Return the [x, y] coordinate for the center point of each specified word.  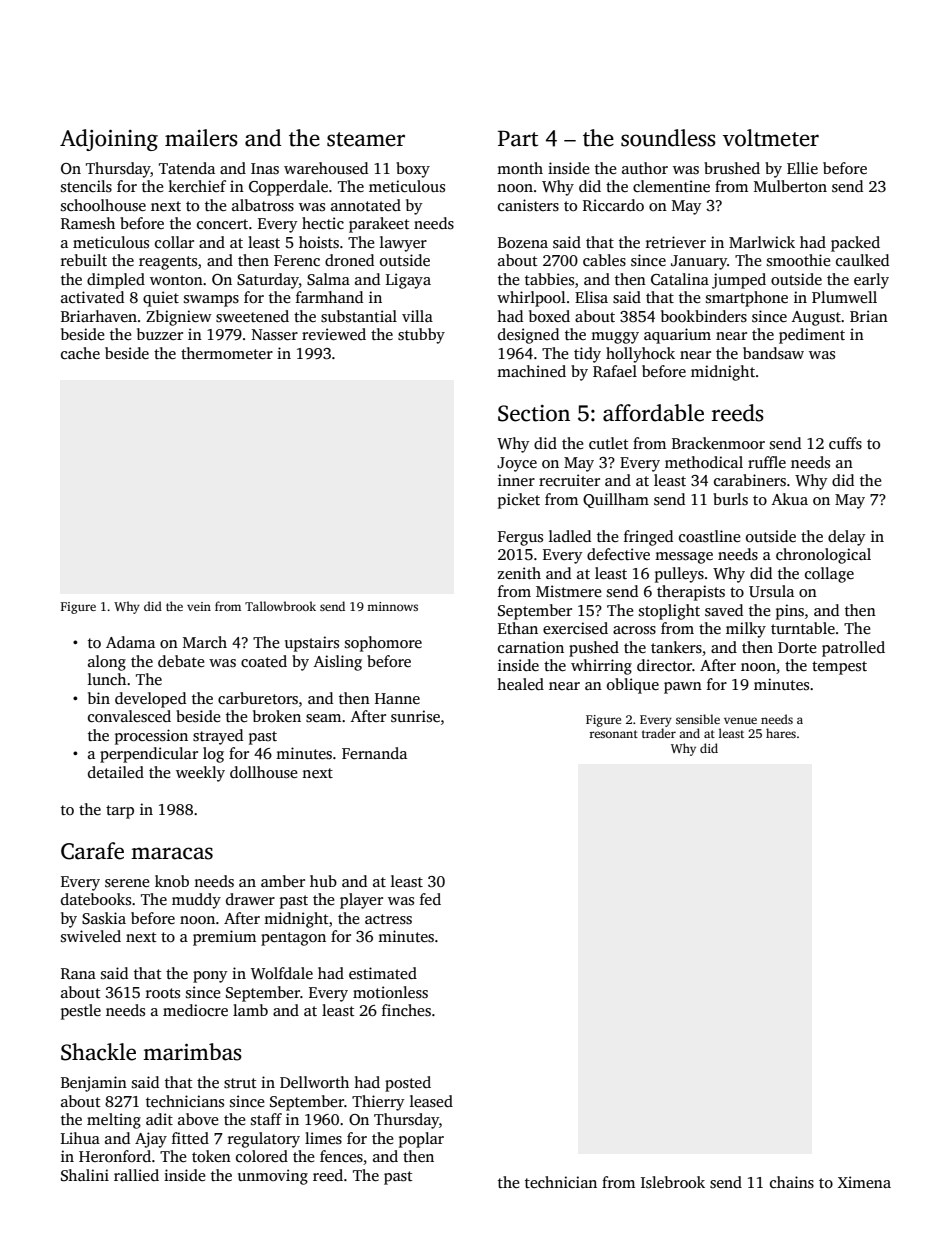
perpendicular [149, 755]
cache [80, 353]
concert [222, 224]
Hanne [397, 698]
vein [199, 606]
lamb [250, 1010]
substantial [359, 316]
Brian [869, 316]
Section [534, 413]
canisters [528, 205]
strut [240, 1083]
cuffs [845, 443]
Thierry [378, 1103]
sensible [698, 719]
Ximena [864, 1182]
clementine [671, 186]
